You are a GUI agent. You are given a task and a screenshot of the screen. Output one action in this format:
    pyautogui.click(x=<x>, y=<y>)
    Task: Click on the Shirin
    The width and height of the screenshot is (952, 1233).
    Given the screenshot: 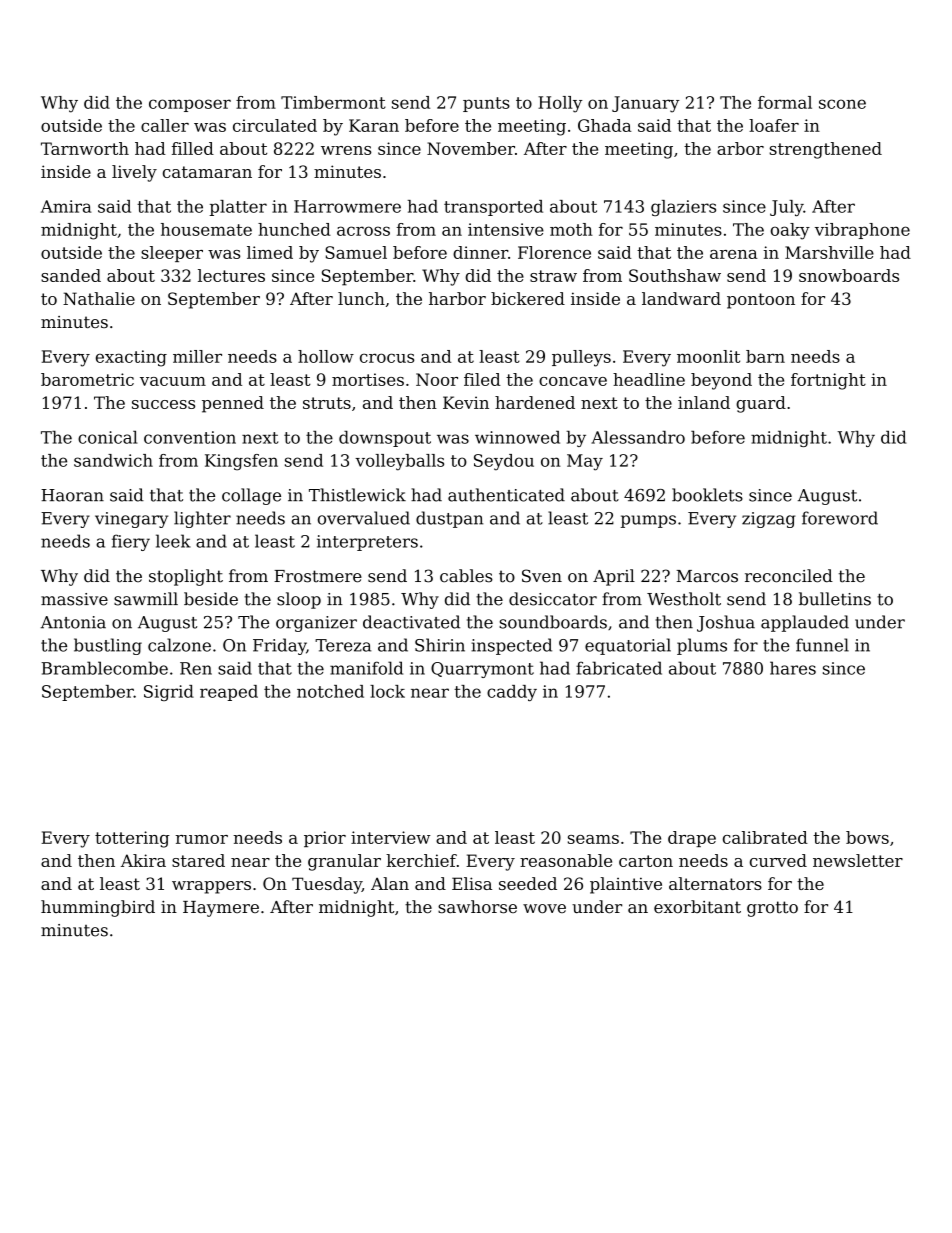 What is the action you would take?
    pyautogui.click(x=440, y=645)
